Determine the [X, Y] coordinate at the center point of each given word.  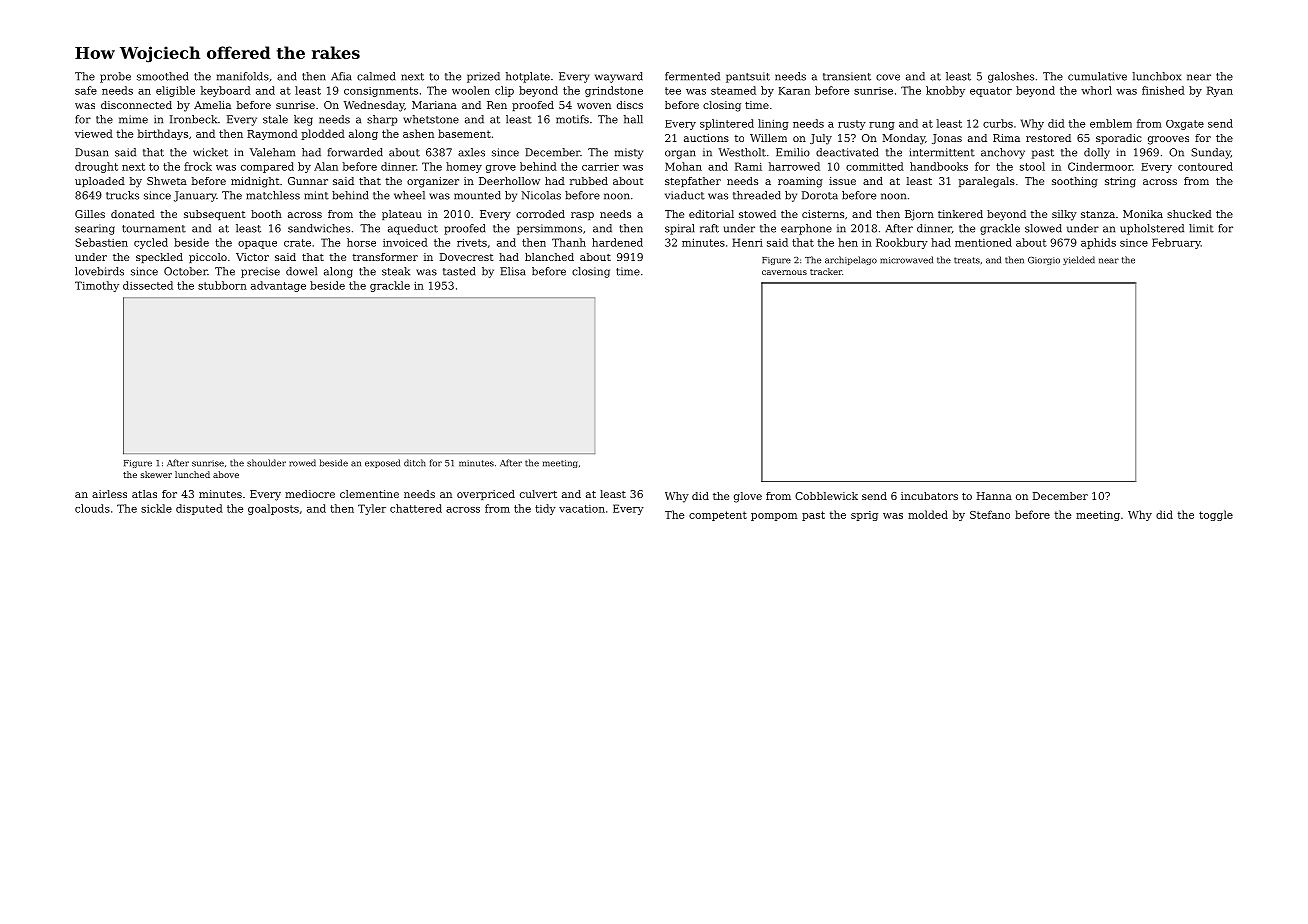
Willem [768, 138]
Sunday [1211, 153]
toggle [1216, 515]
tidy [545, 509]
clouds [92, 508]
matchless [273, 195]
